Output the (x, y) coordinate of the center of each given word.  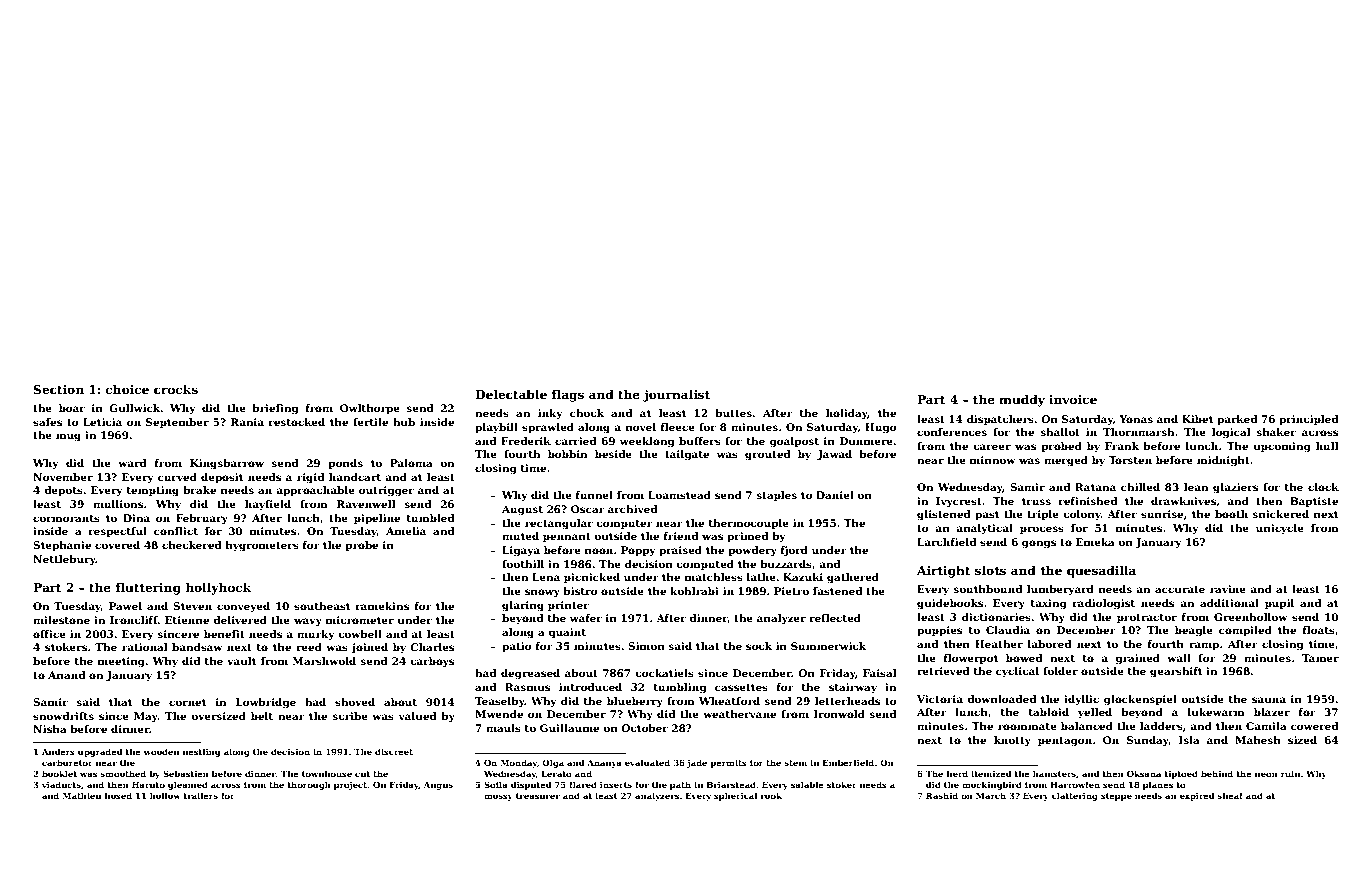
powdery (752, 551)
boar (72, 408)
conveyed (243, 607)
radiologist (1104, 604)
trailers (201, 795)
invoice (1073, 399)
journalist (676, 395)
